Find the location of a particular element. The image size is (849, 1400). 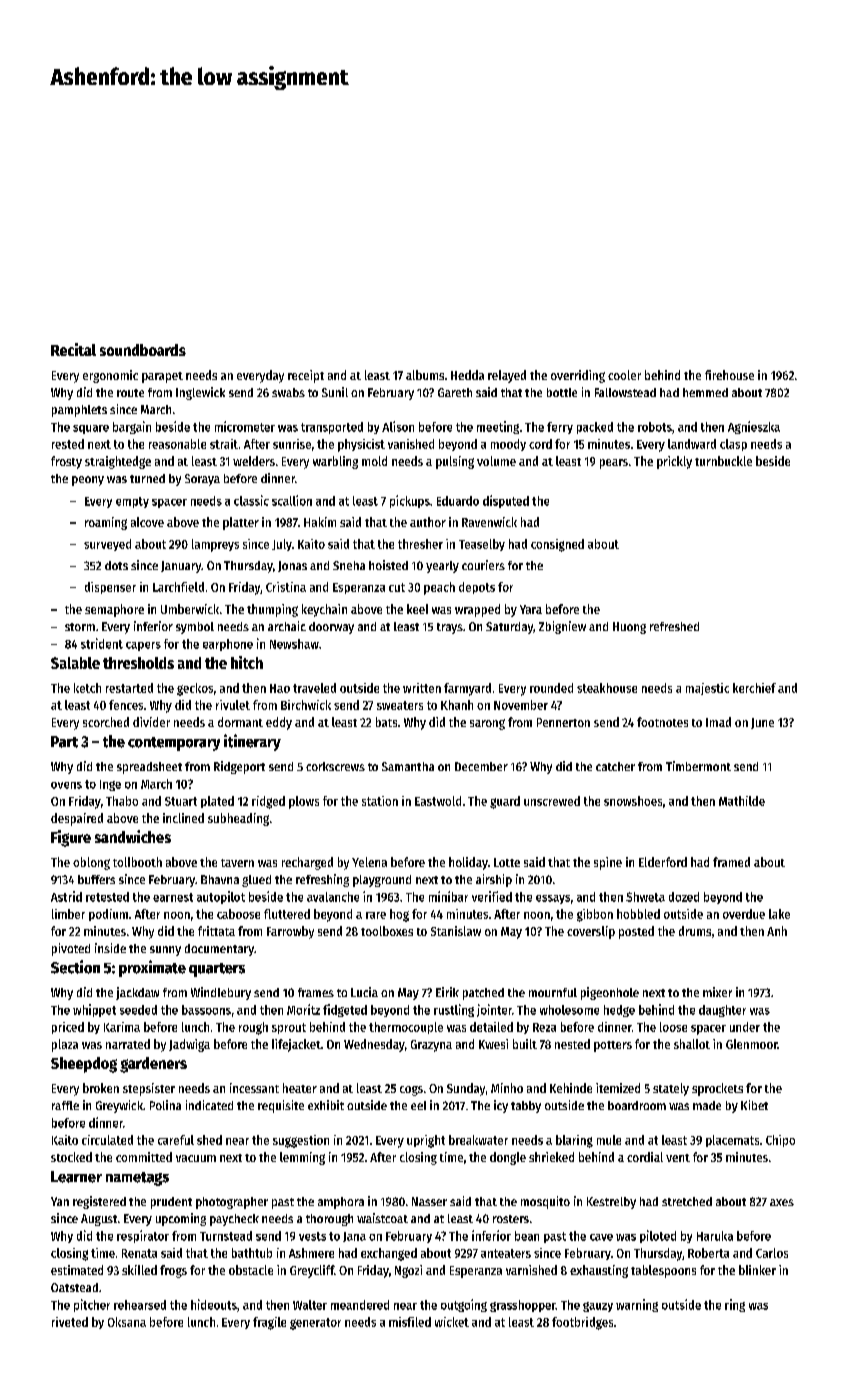

suggestion is located at coordinates (301, 1141).
